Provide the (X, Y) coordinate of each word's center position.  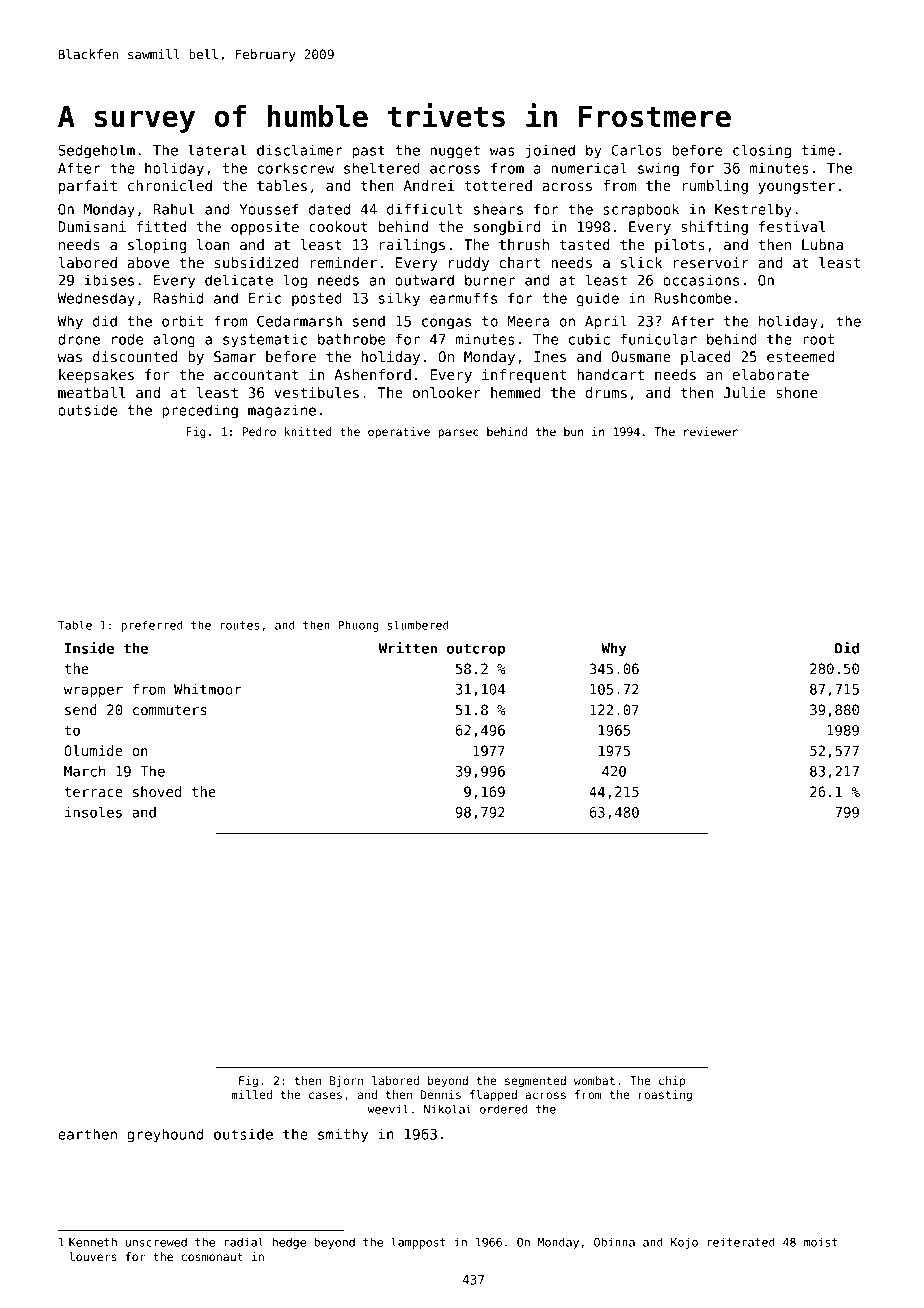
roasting (665, 1096)
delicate (239, 280)
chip (672, 1082)
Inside (89, 648)
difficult (425, 209)
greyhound (165, 1135)
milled (251, 1094)
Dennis (441, 1094)
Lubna (822, 244)
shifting (714, 228)
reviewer (711, 431)
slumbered (418, 625)
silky (399, 299)
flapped (493, 1096)
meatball (92, 392)
